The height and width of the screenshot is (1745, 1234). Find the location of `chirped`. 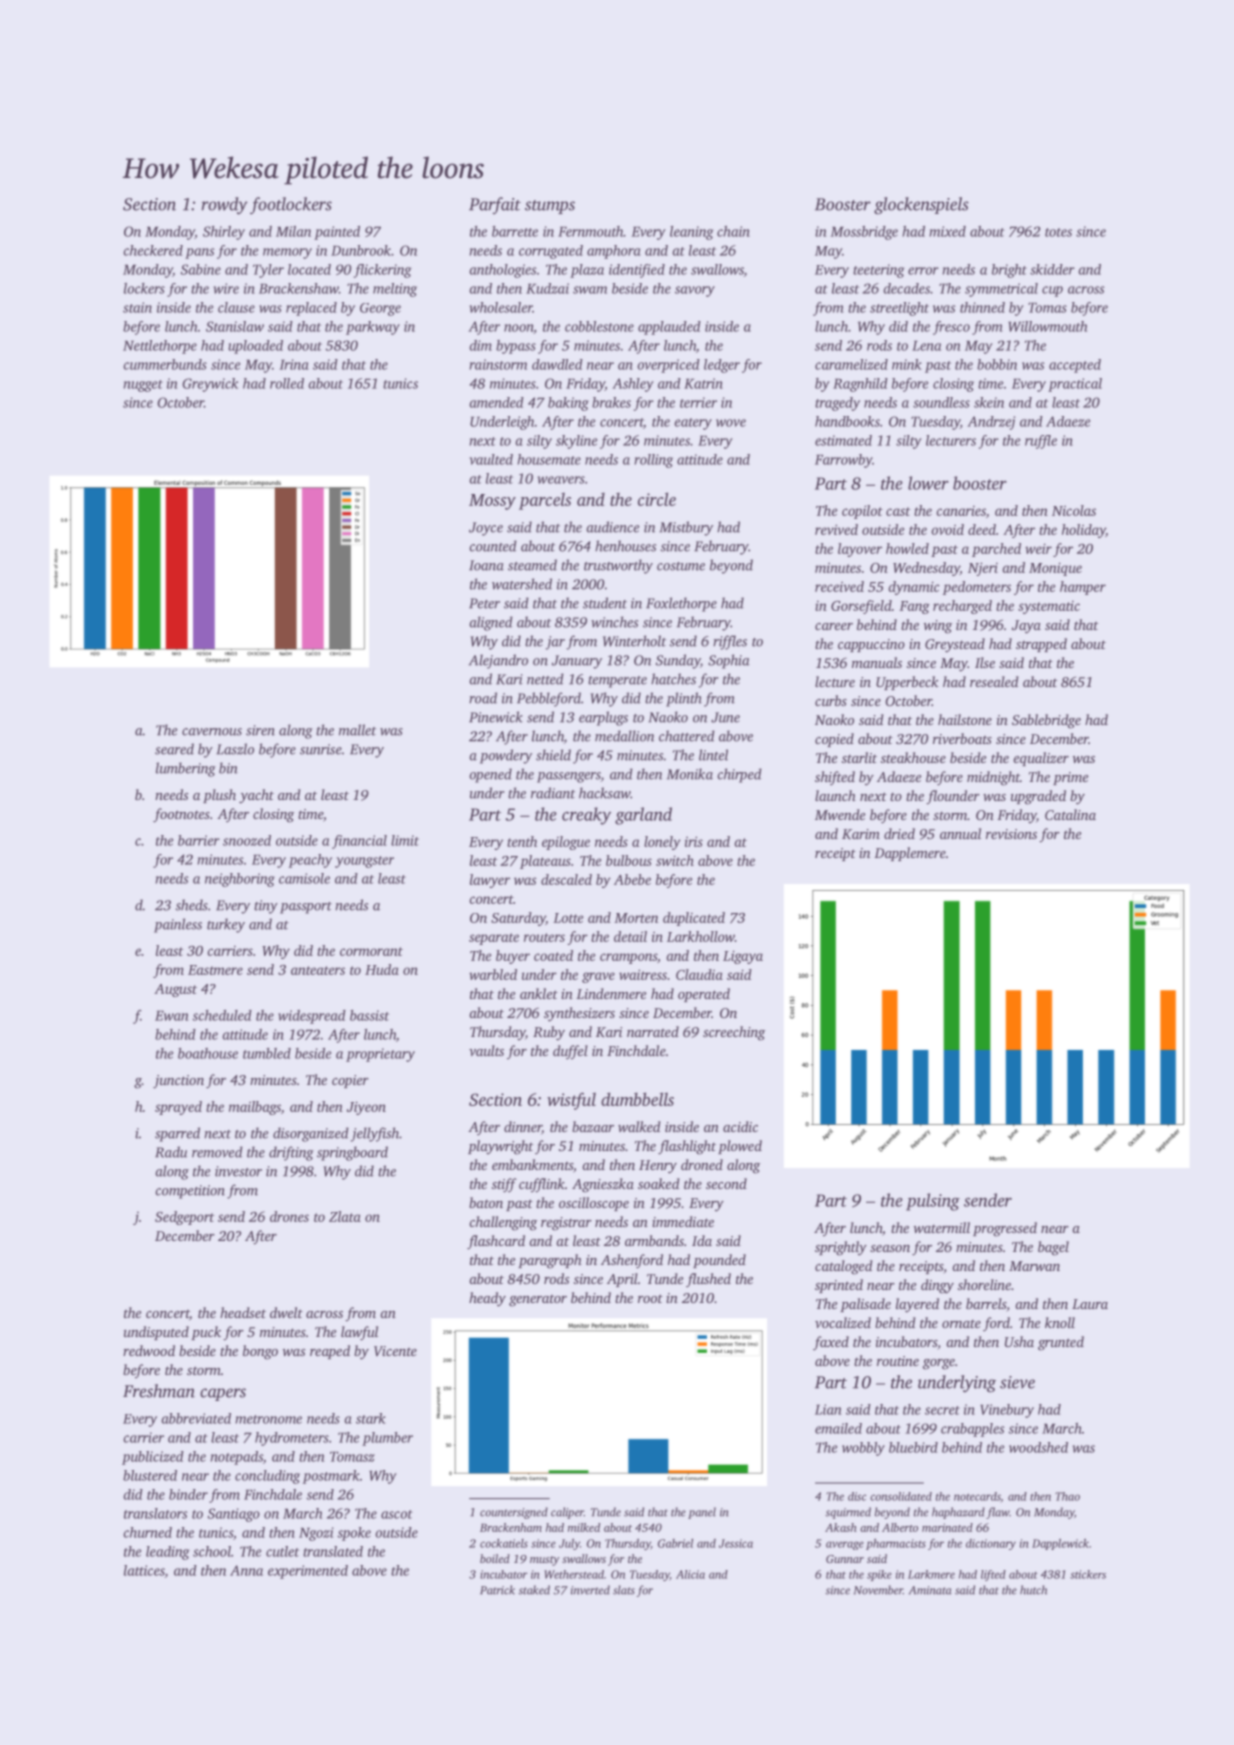

chirped is located at coordinates (739, 775).
